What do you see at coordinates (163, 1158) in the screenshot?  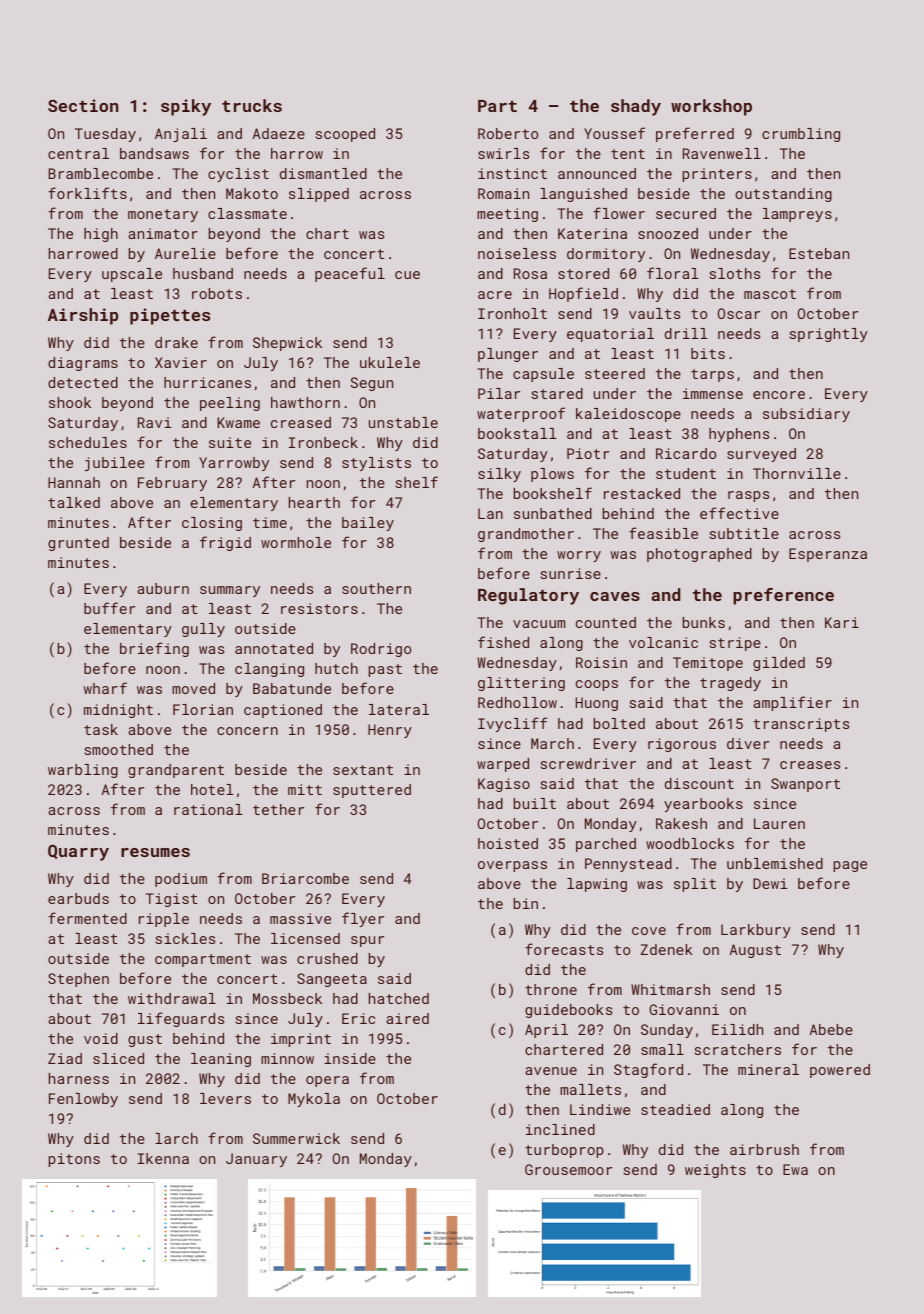 I see `Ikenna` at bounding box center [163, 1158].
